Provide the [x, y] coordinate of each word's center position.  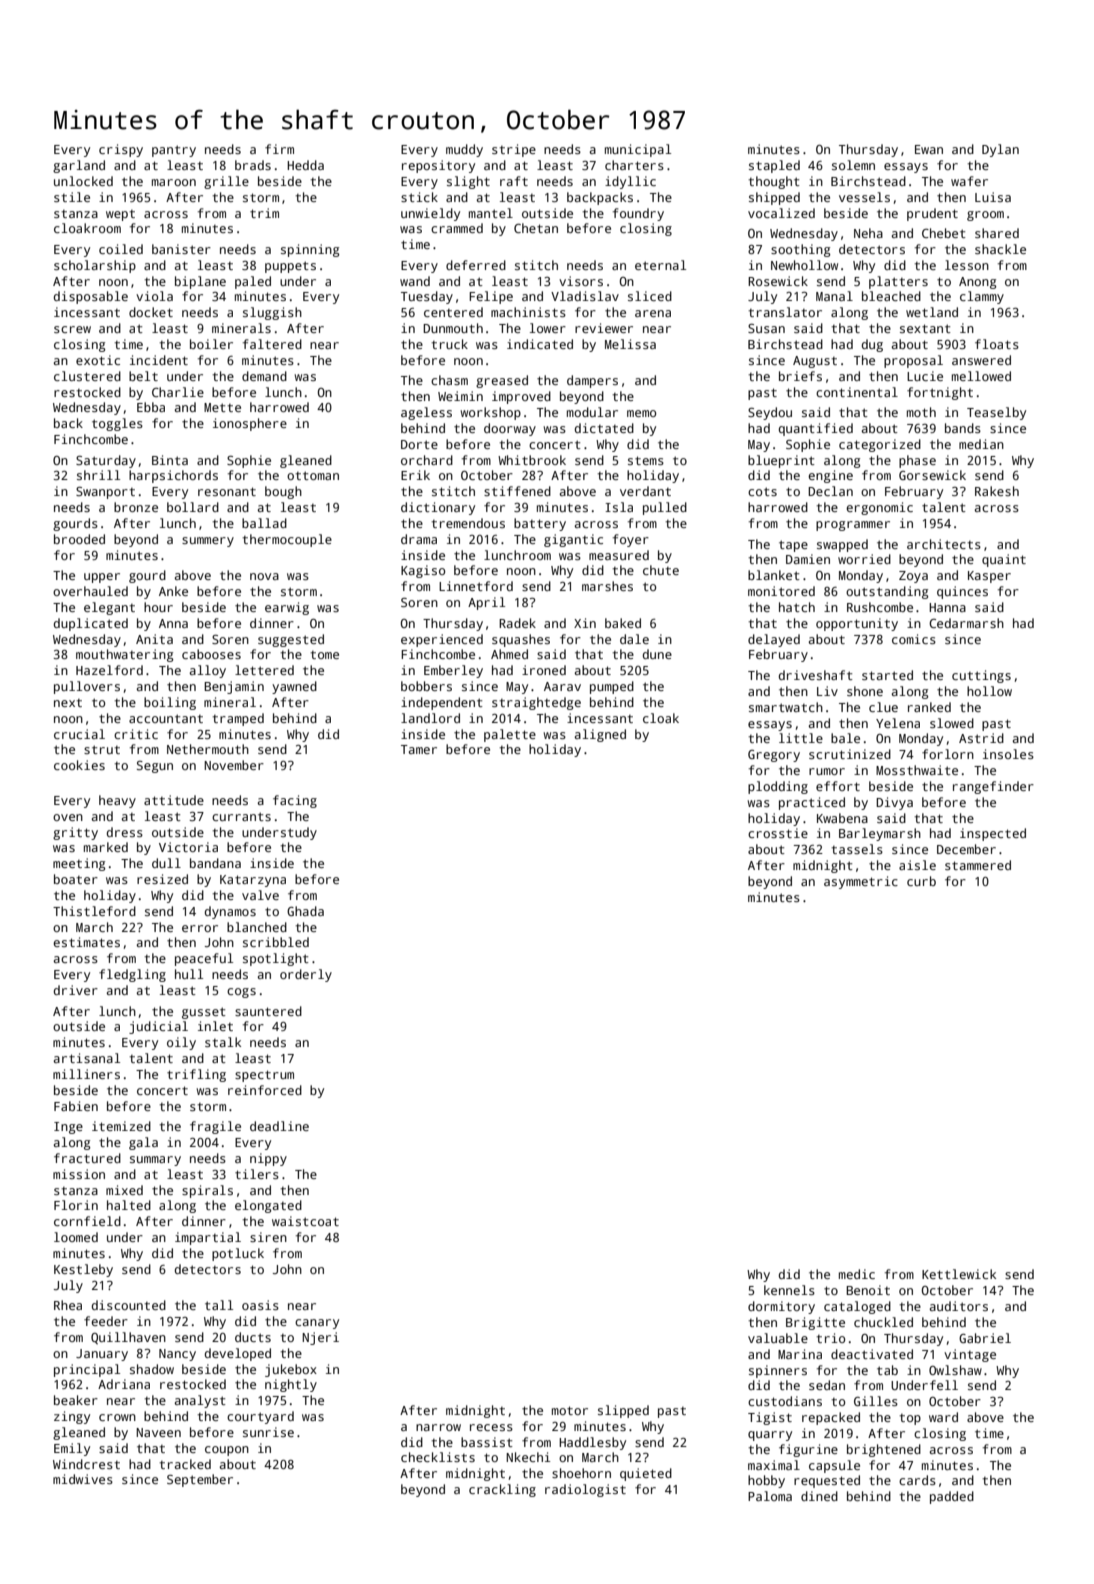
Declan [830, 491]
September [200, 1480]
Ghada [305, 911]
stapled [774, 166]
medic [857, 1274]
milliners [86, 1074]
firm [279, 149]
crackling [502, 1490]
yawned [294, 687]
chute [661, 570]
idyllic [630, 182]
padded [952, 1497]
